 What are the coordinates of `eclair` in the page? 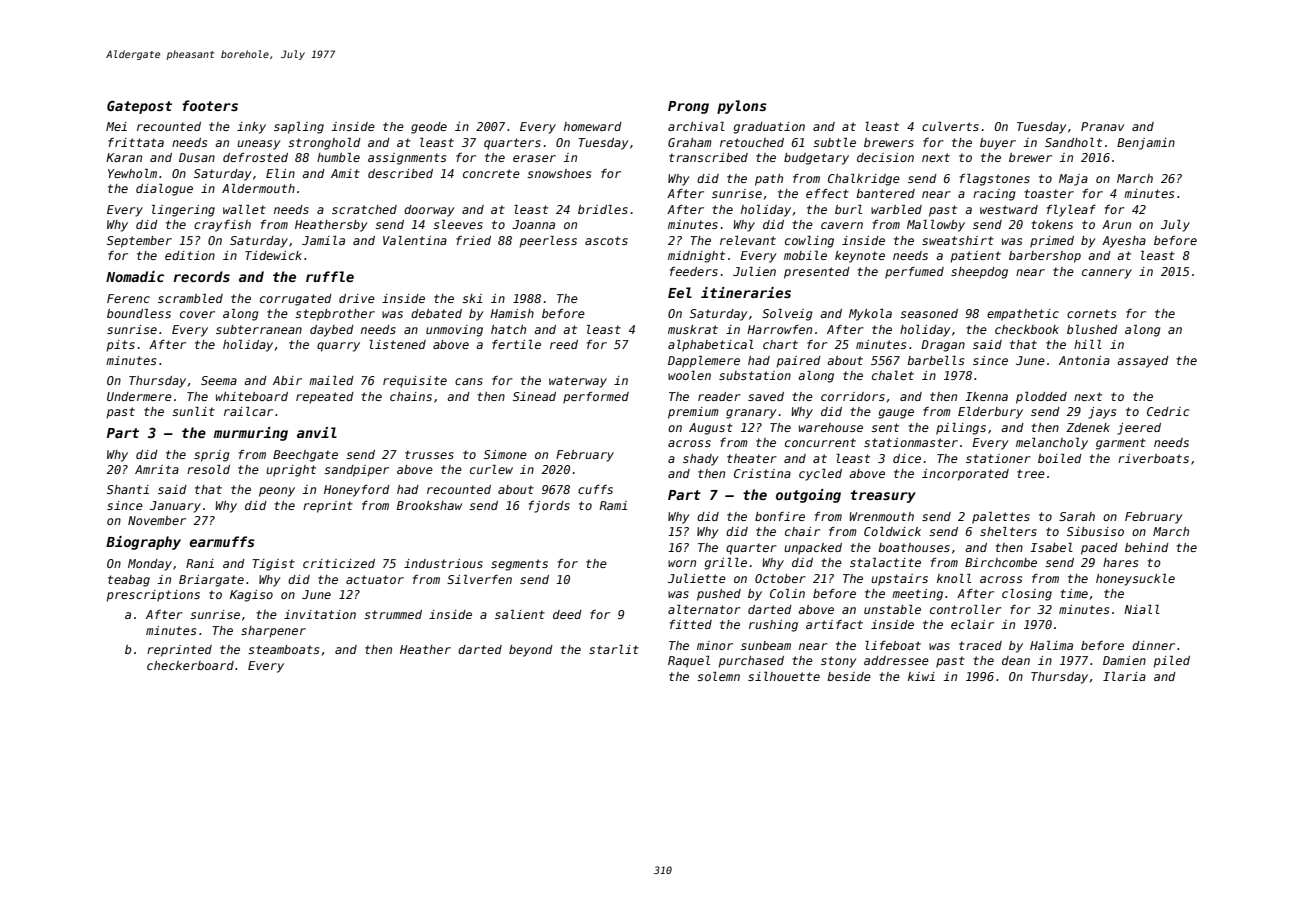 It's located at (972, 624).
